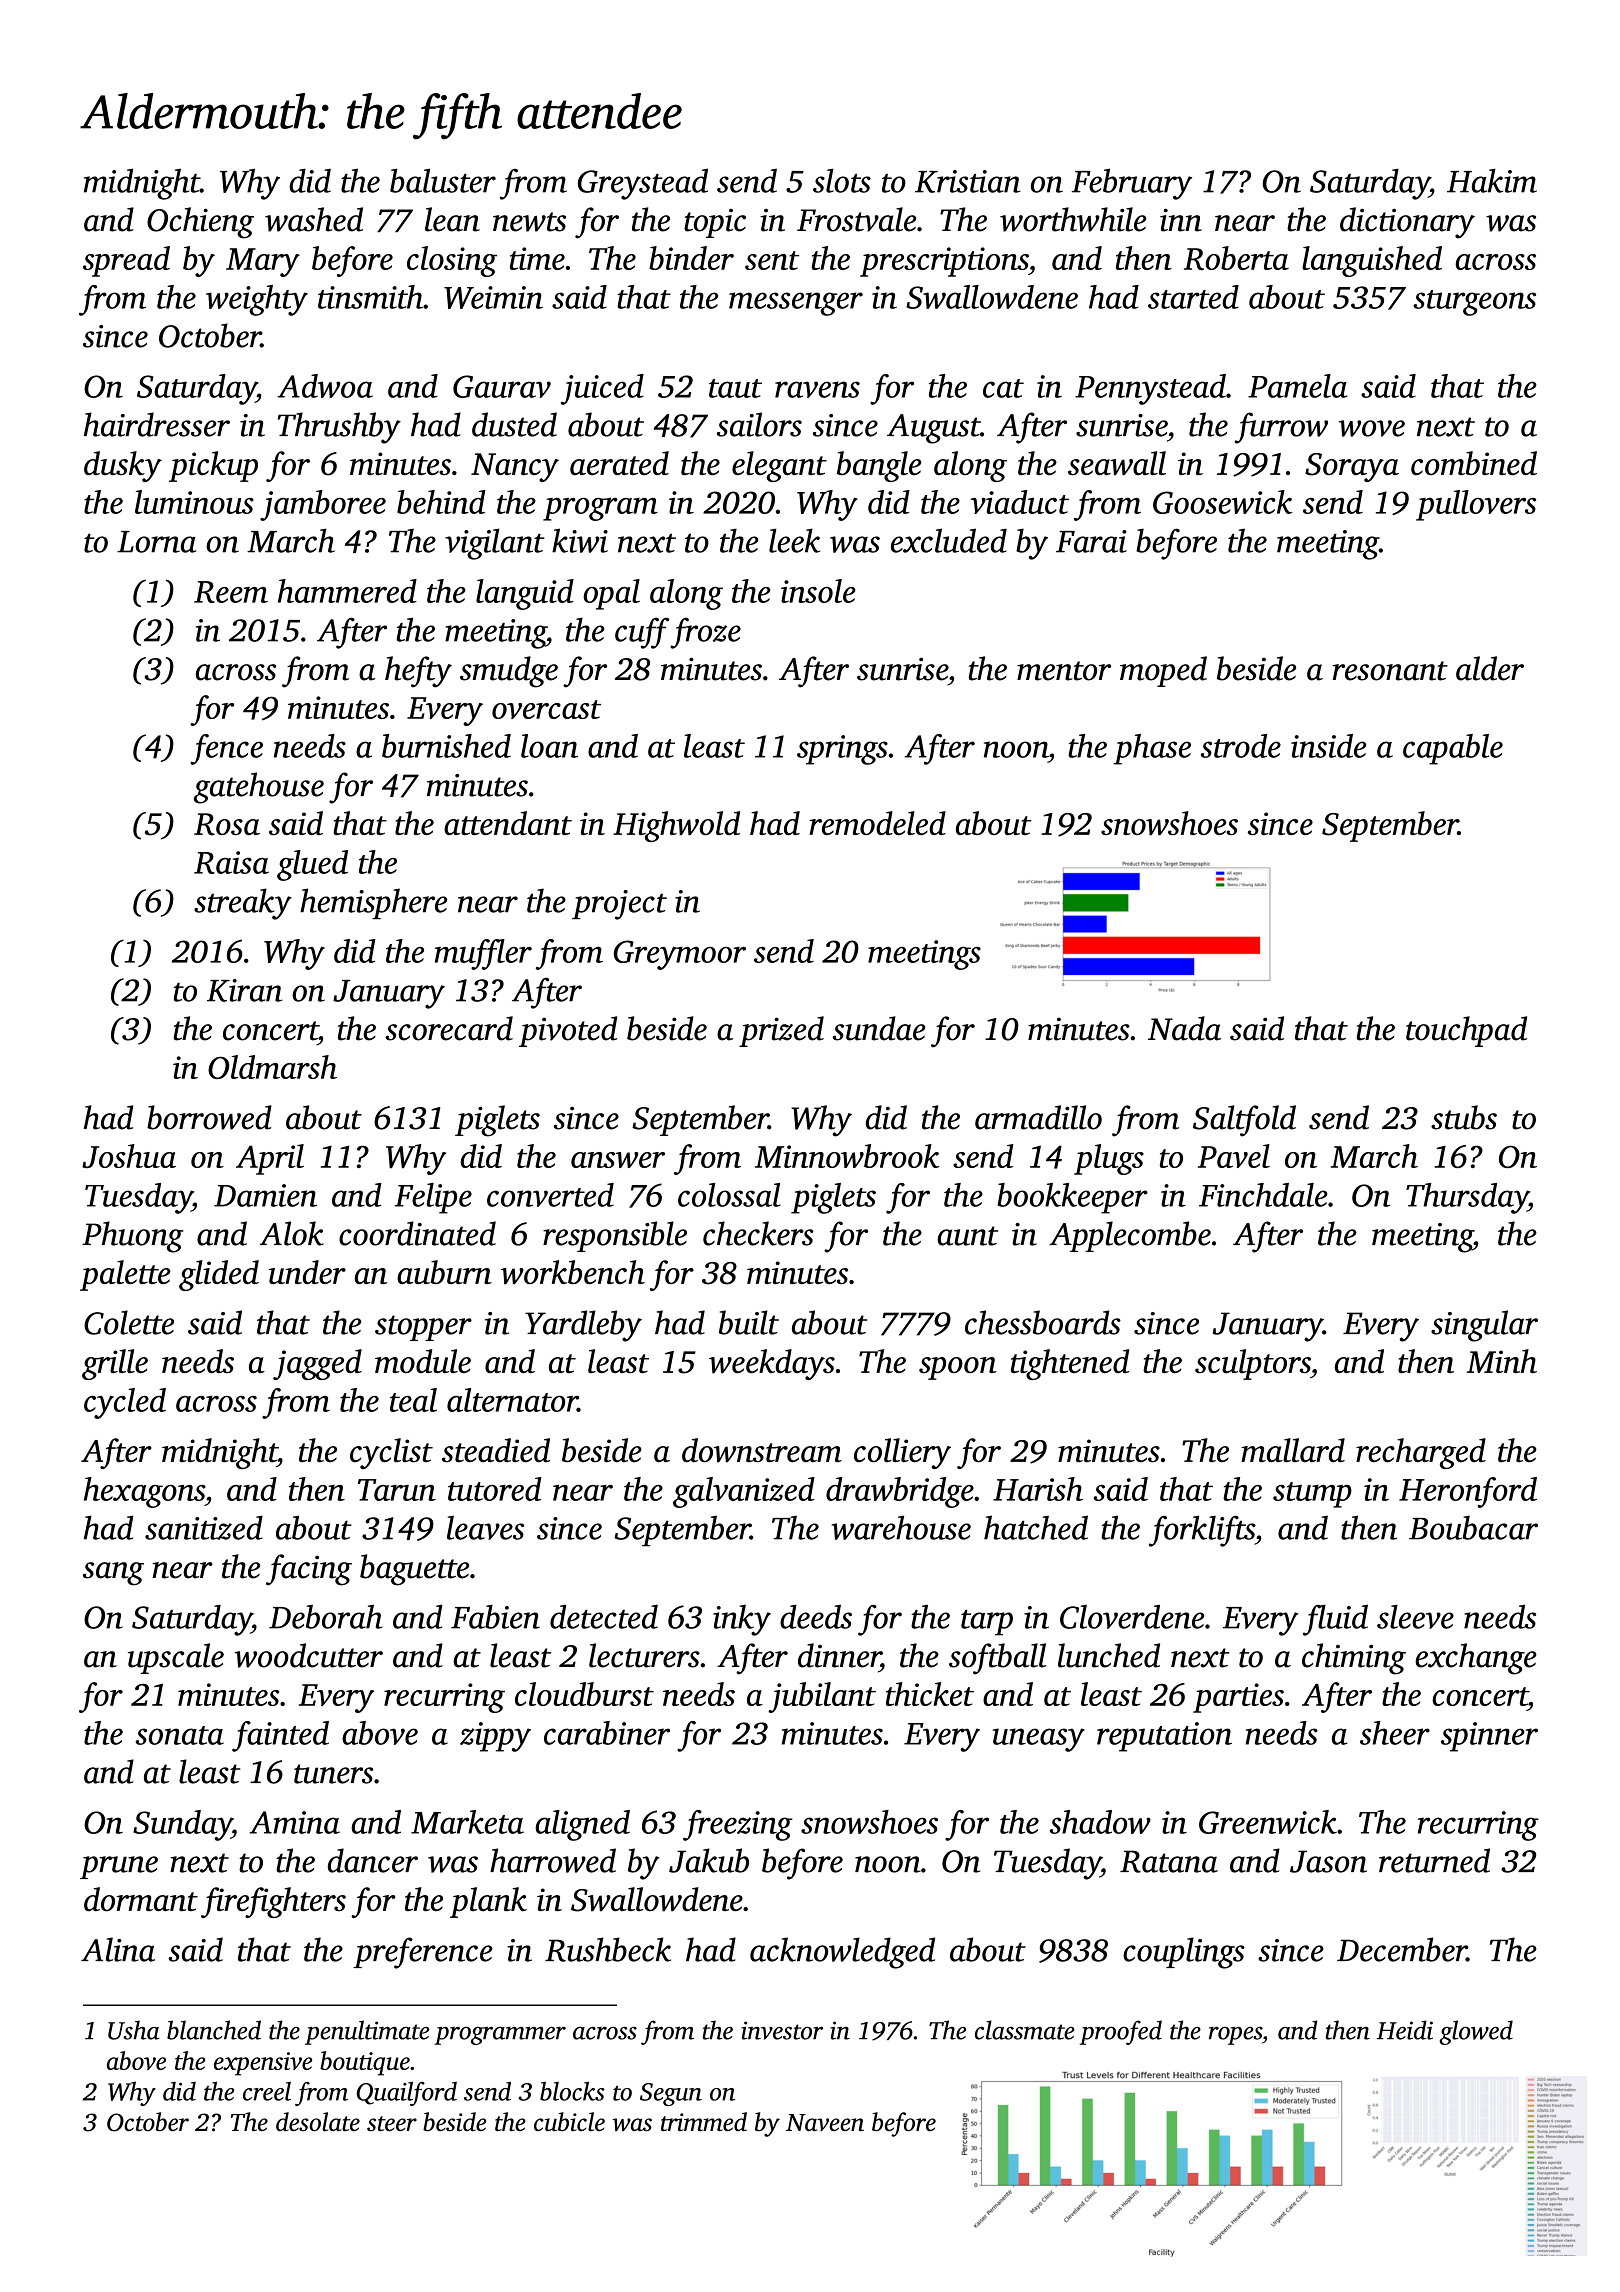 The width and height of the page is (1620, 2292). What do you see at coordinates (817, 389) in the page?
I see `ravens` at bounding box center [817, 389].
